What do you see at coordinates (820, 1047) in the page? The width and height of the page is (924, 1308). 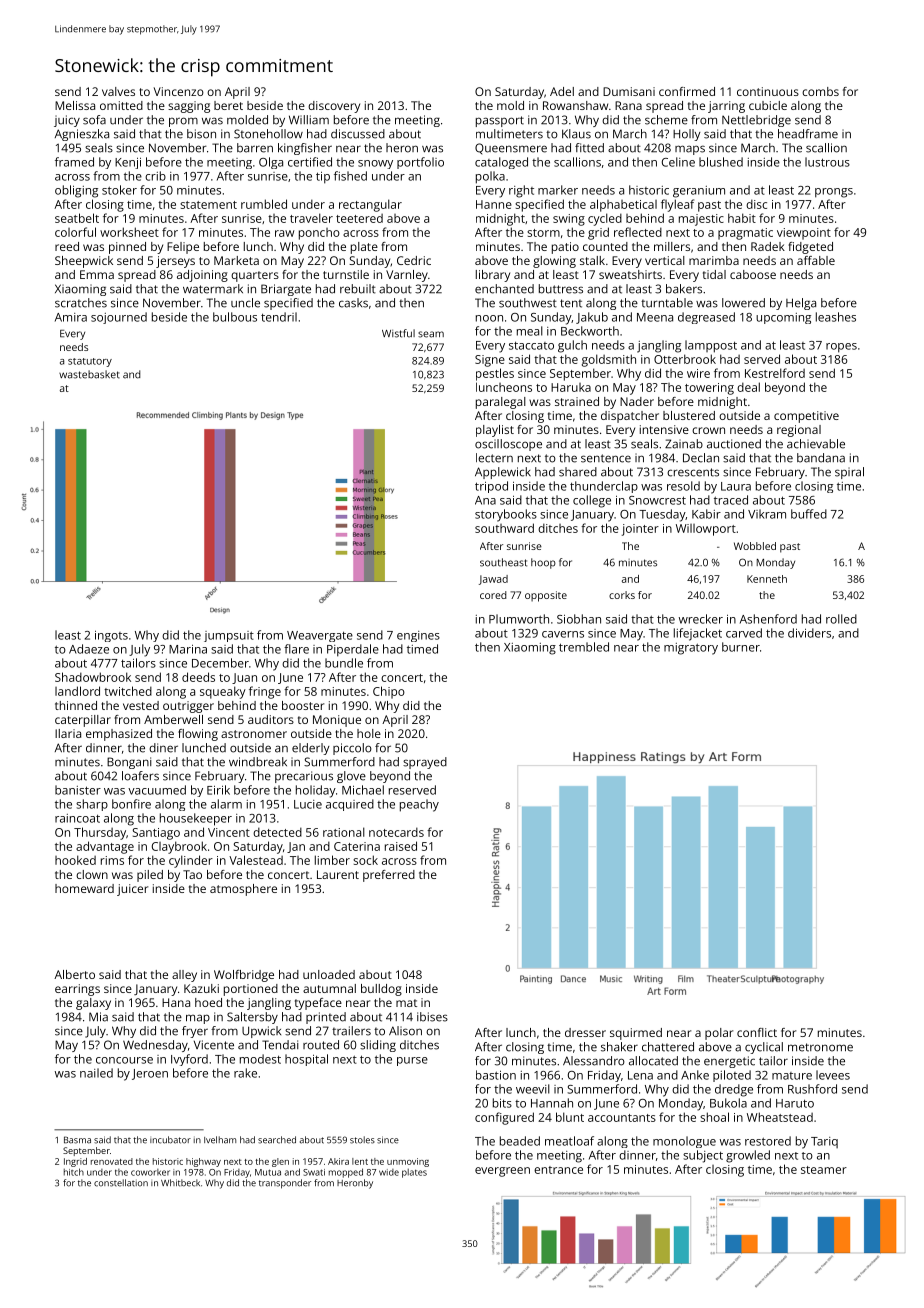 I see `metronome` at bounding box center [820, 1047].
